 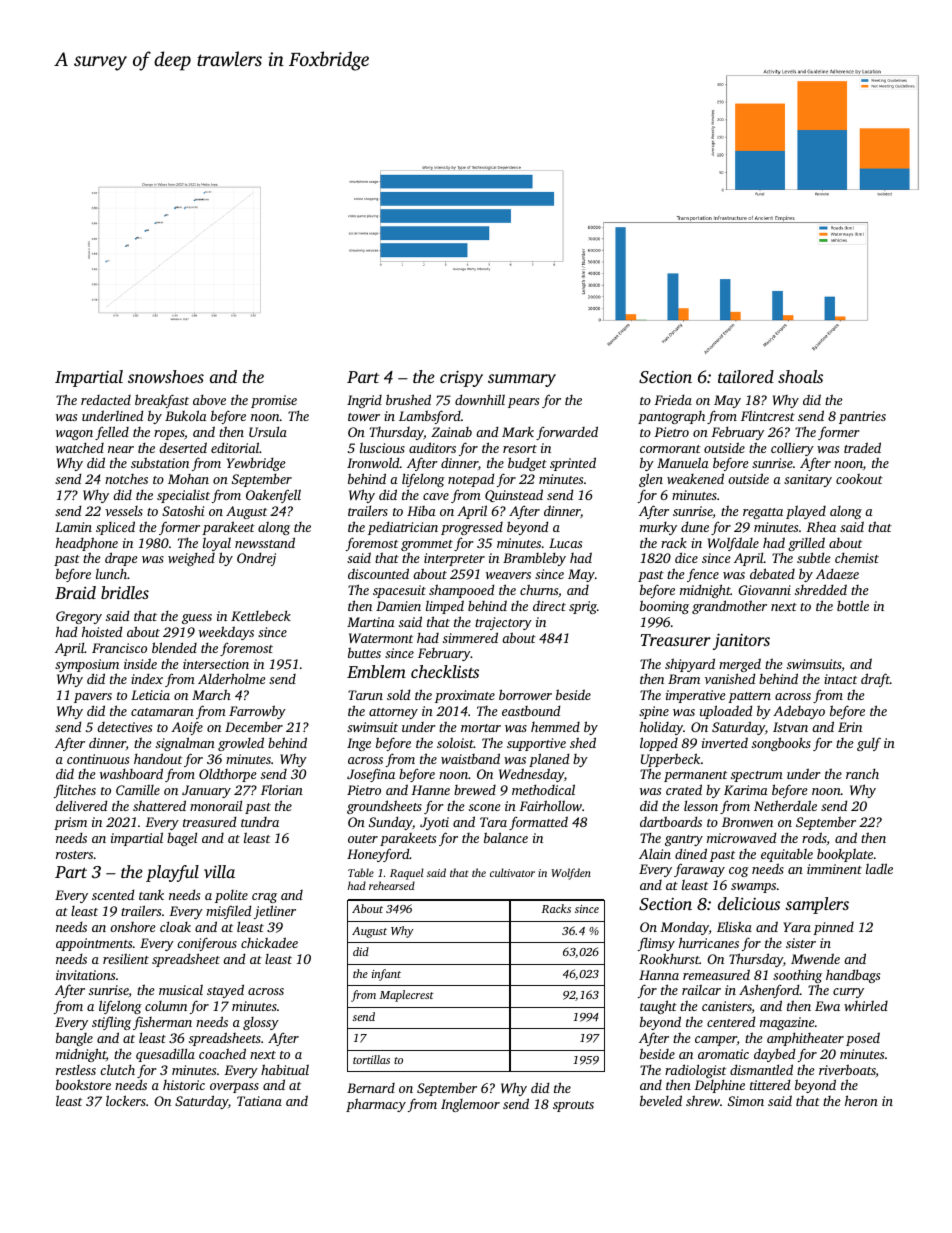 I want to click on fence, so click(x=703, y=575).
